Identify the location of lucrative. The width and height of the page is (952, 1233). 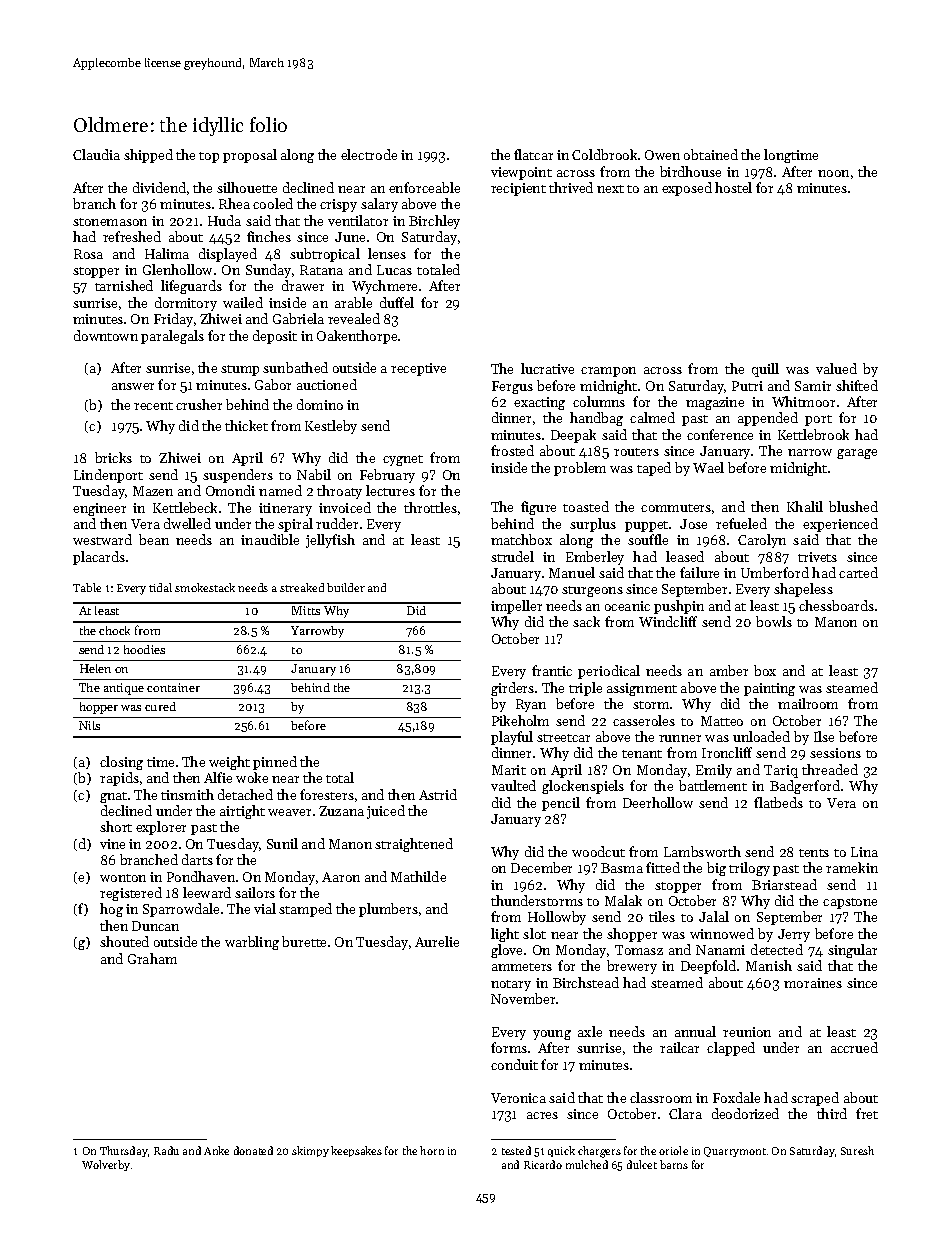
(547, 368).
